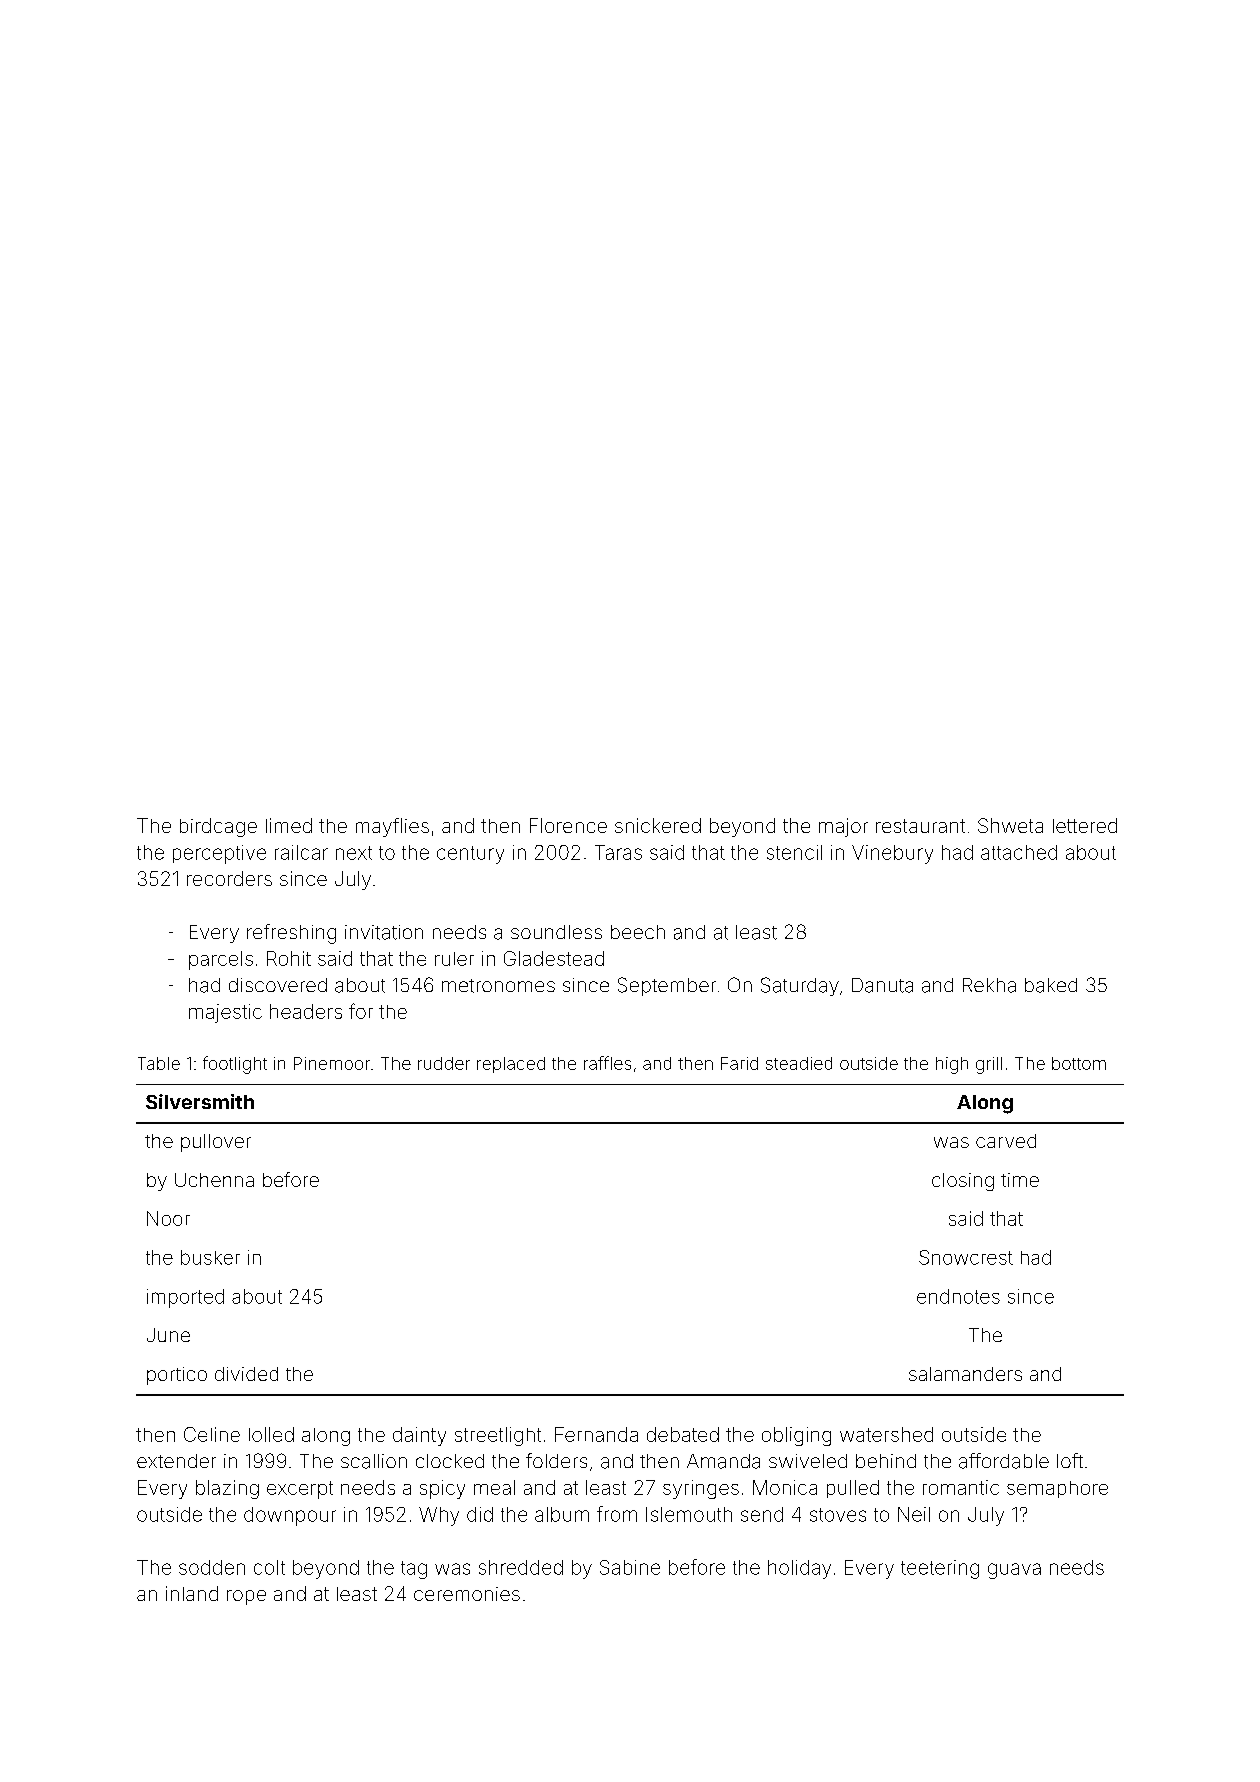  What do you see at coordinates (958, 1296) in the image?
I see `endnotes` at bounding box center [958, 1296].
